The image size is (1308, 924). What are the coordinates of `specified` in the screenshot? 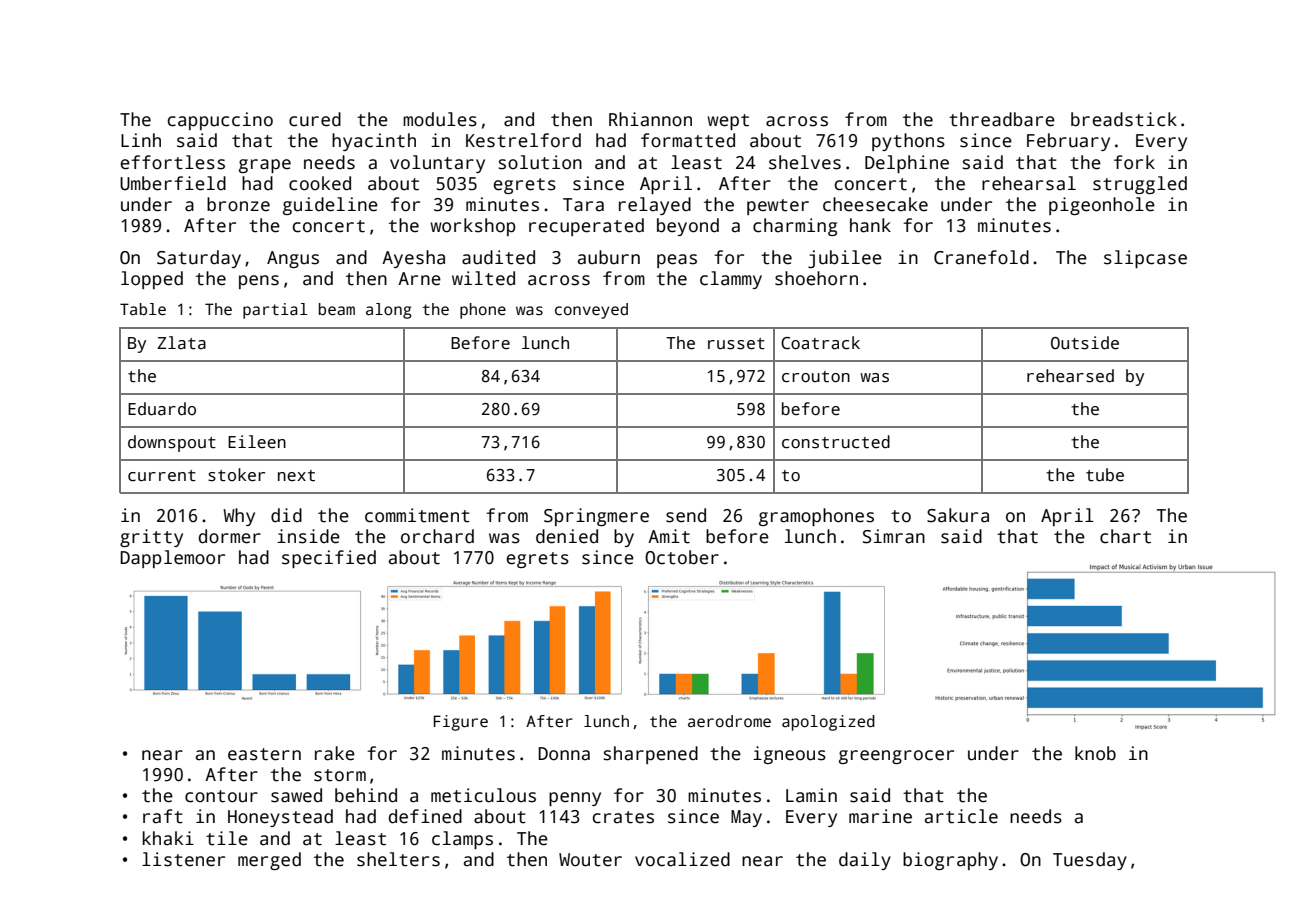 It's located at (329, 559).
